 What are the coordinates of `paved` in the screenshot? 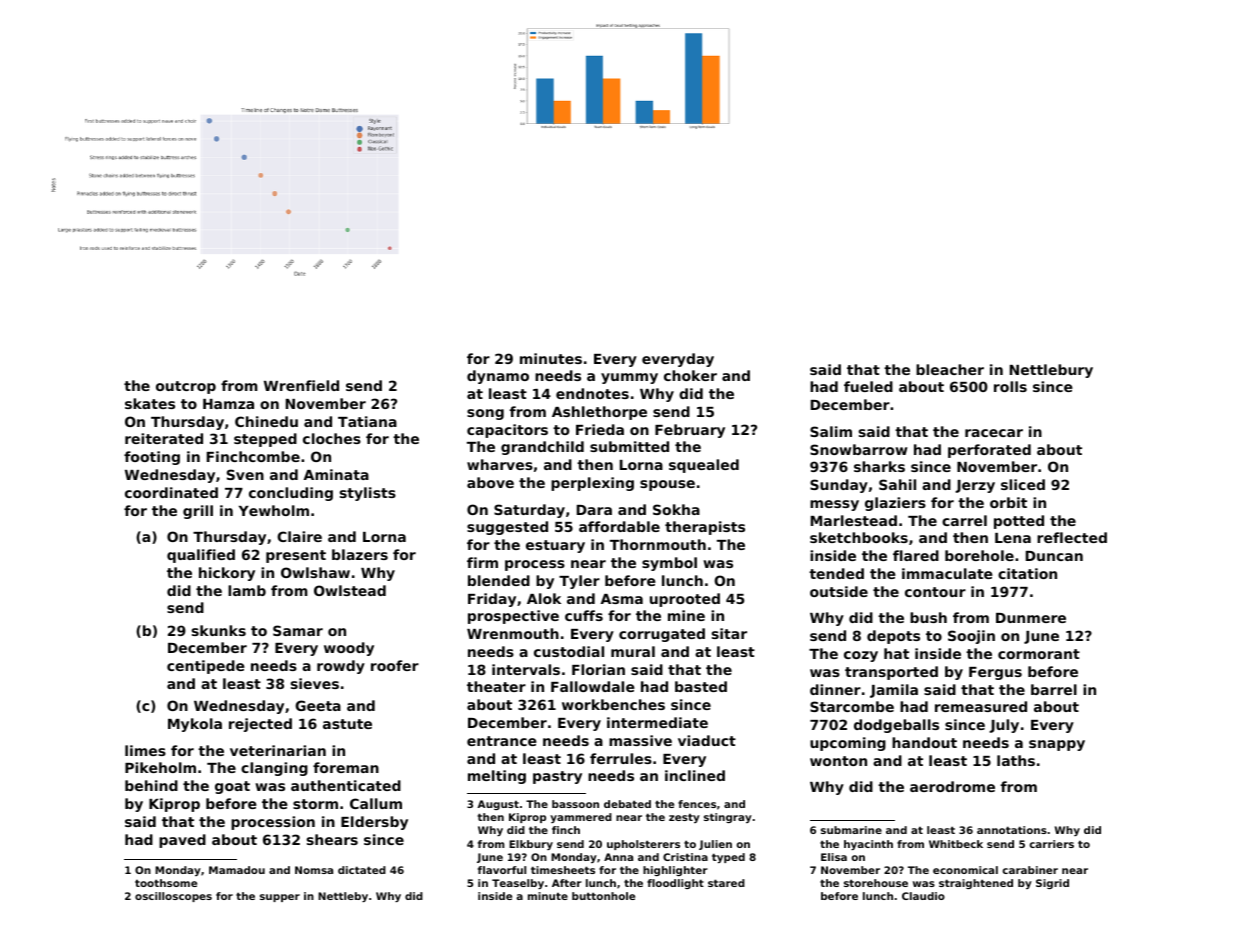 It's located at (182, 841).
